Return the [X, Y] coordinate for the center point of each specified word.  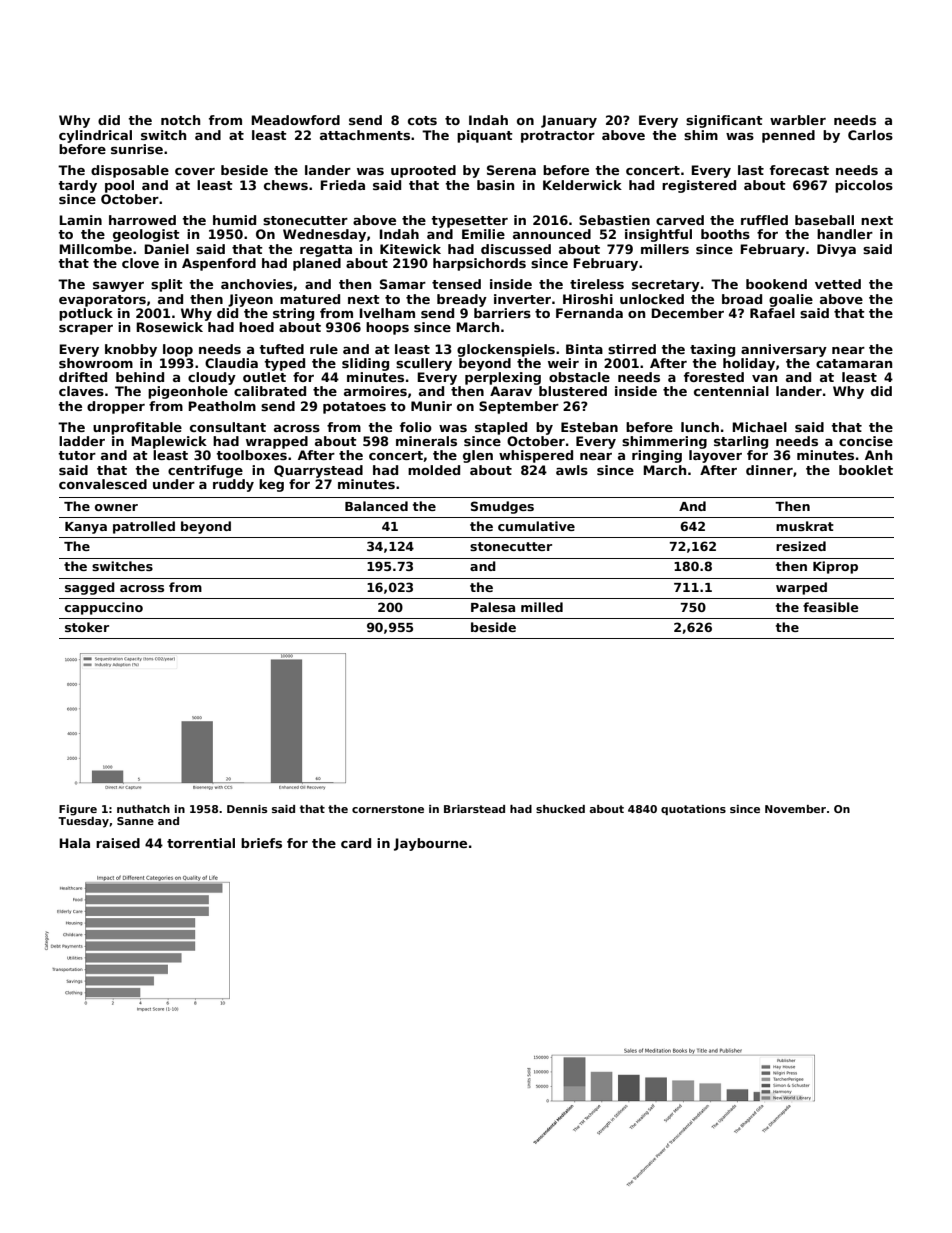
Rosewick [169, 327]
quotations [693, 810]
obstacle [579, 377]
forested [714, 377]
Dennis [247, 809]
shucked [560, 809]
